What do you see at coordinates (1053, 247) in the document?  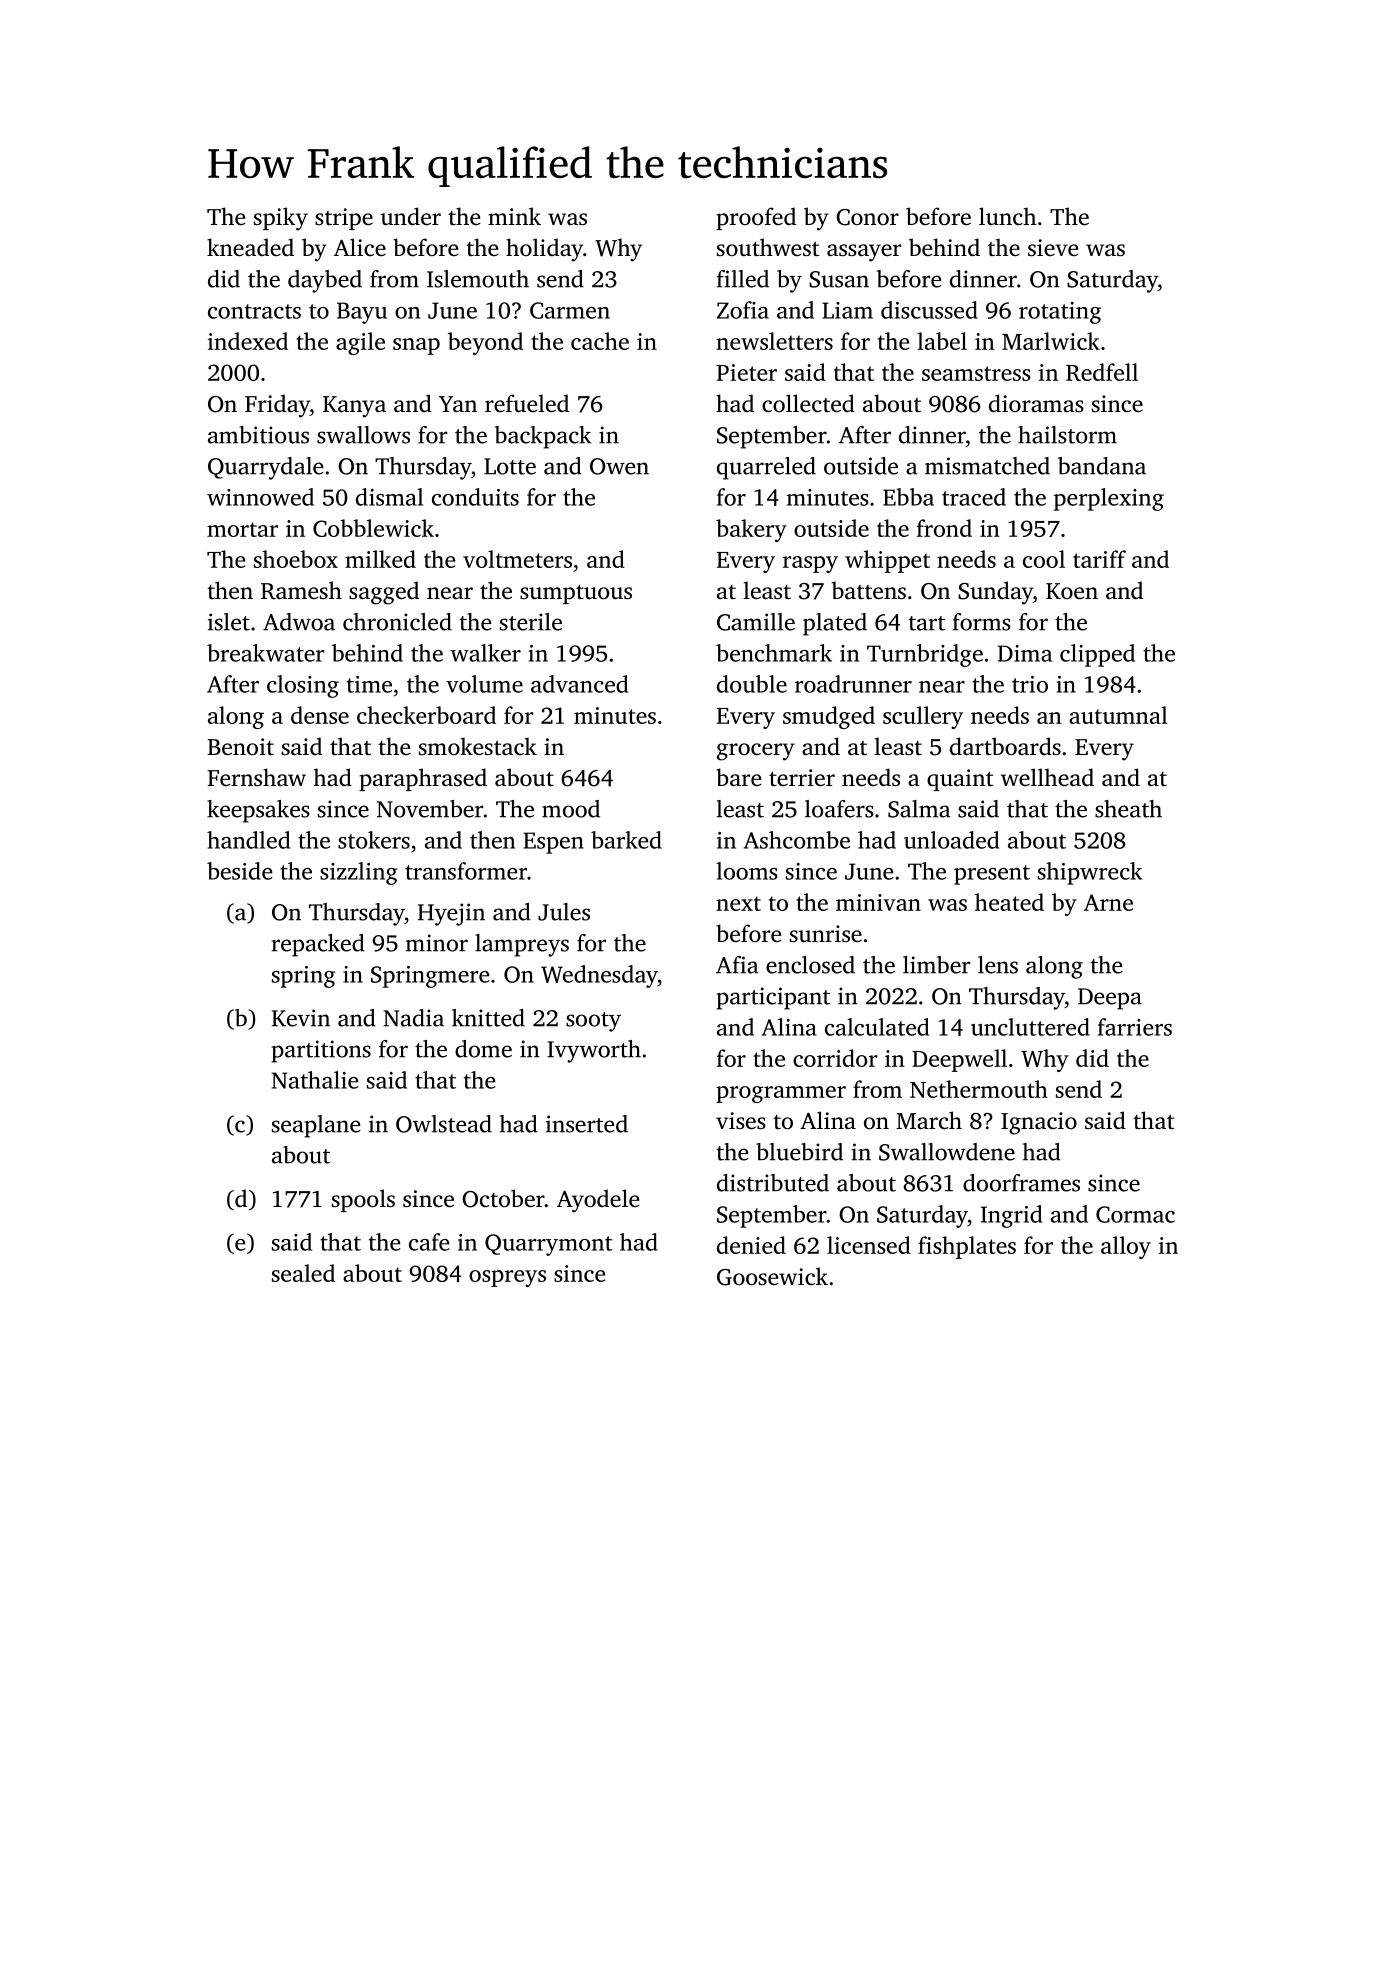 I see `sieve` at bounding box center [1053, 247].
